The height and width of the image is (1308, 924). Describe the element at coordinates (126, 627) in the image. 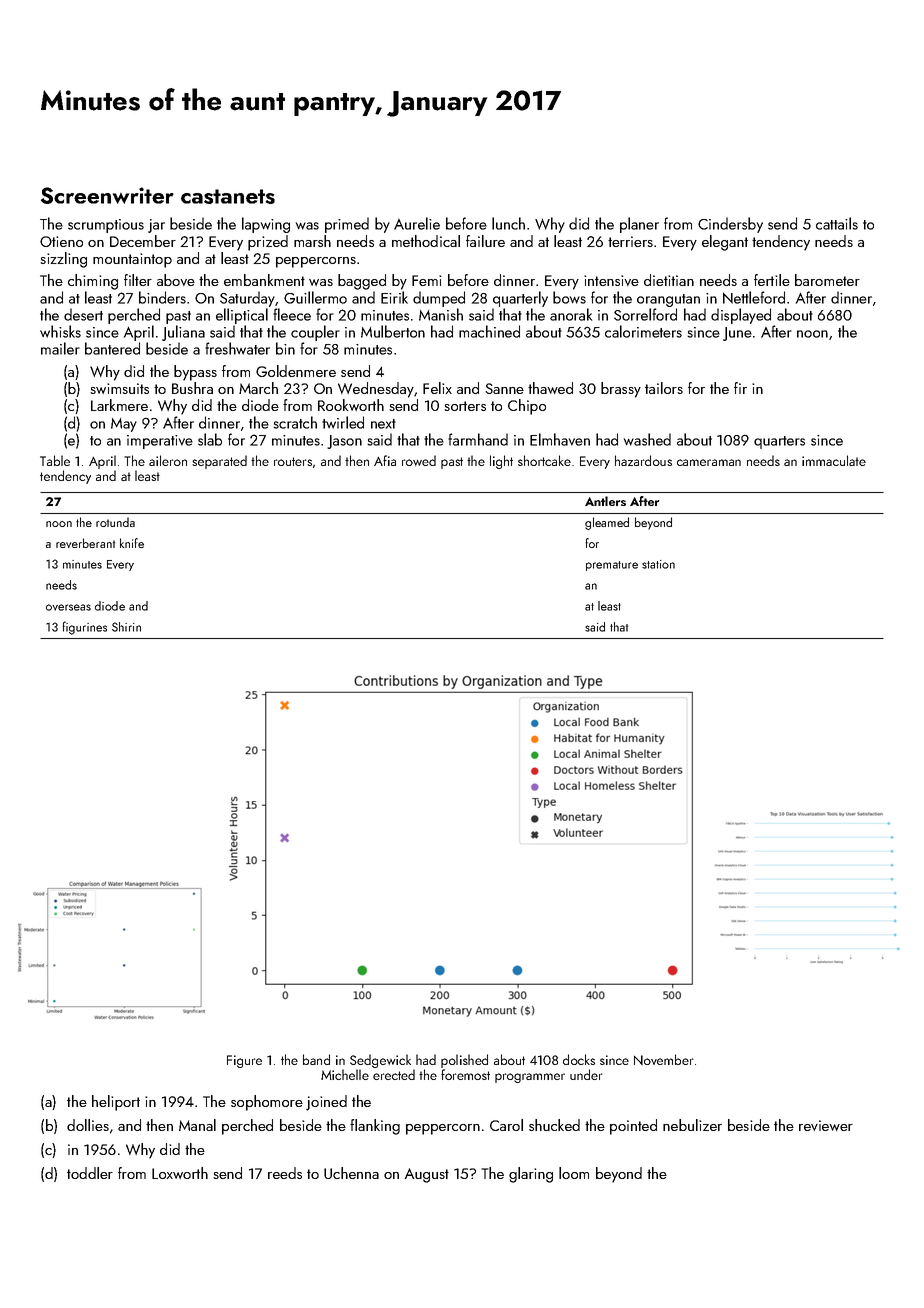

I see `Shirin` at that location.
